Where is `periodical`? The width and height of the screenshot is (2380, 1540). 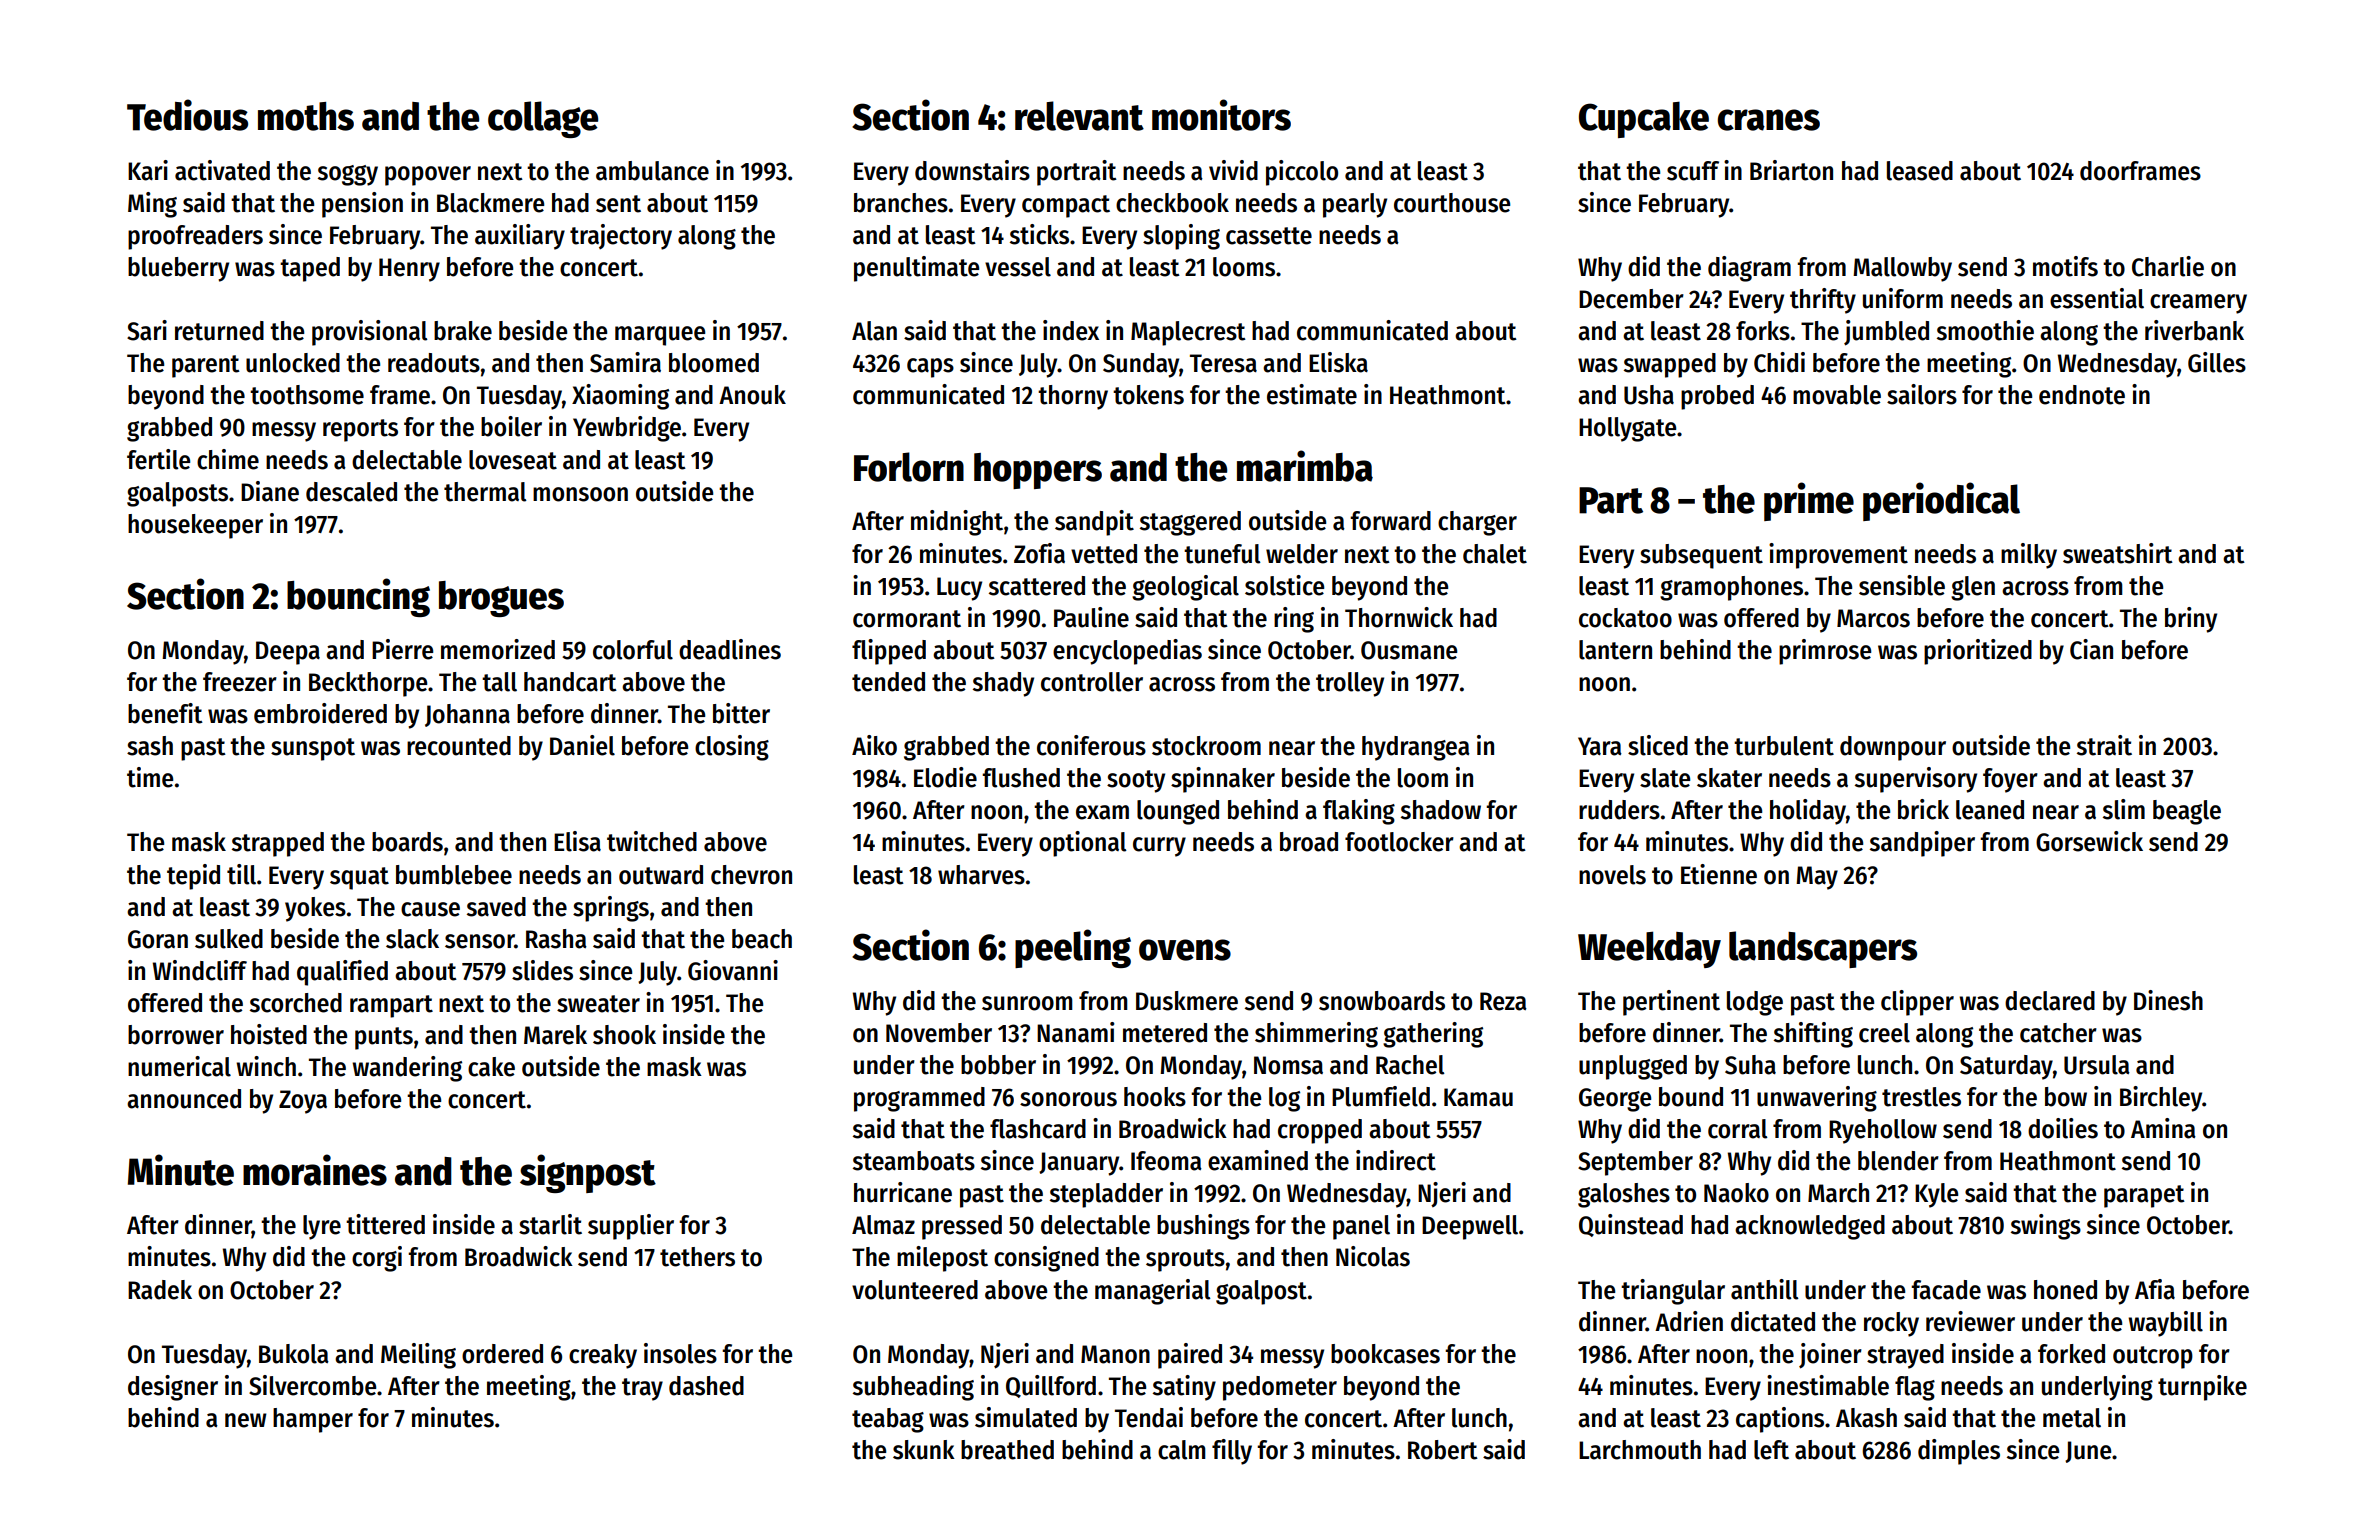
periodical is located at coordinates (1941, 501).
